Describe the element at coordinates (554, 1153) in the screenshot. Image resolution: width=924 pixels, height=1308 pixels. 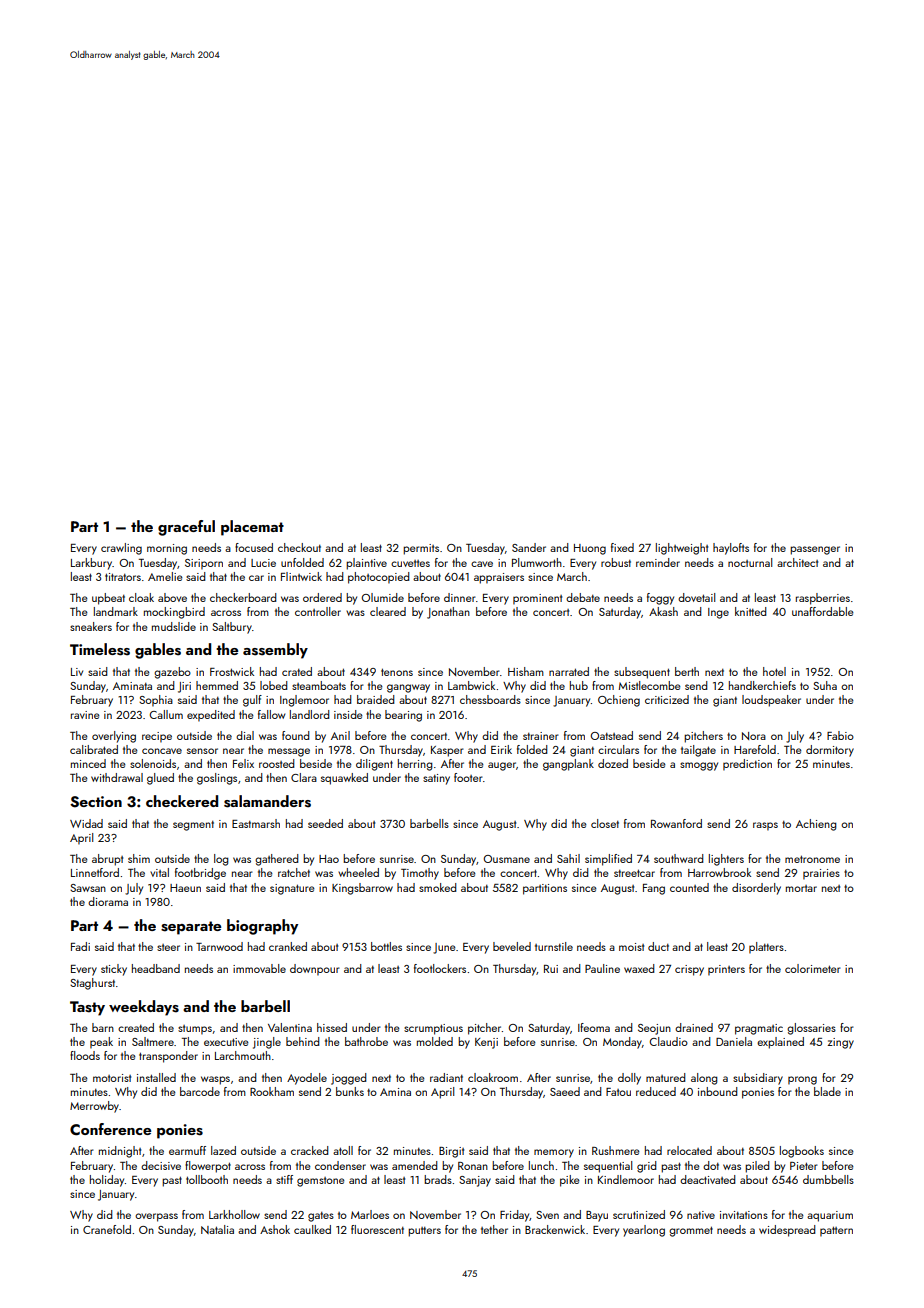
I see `memory` at that location.
